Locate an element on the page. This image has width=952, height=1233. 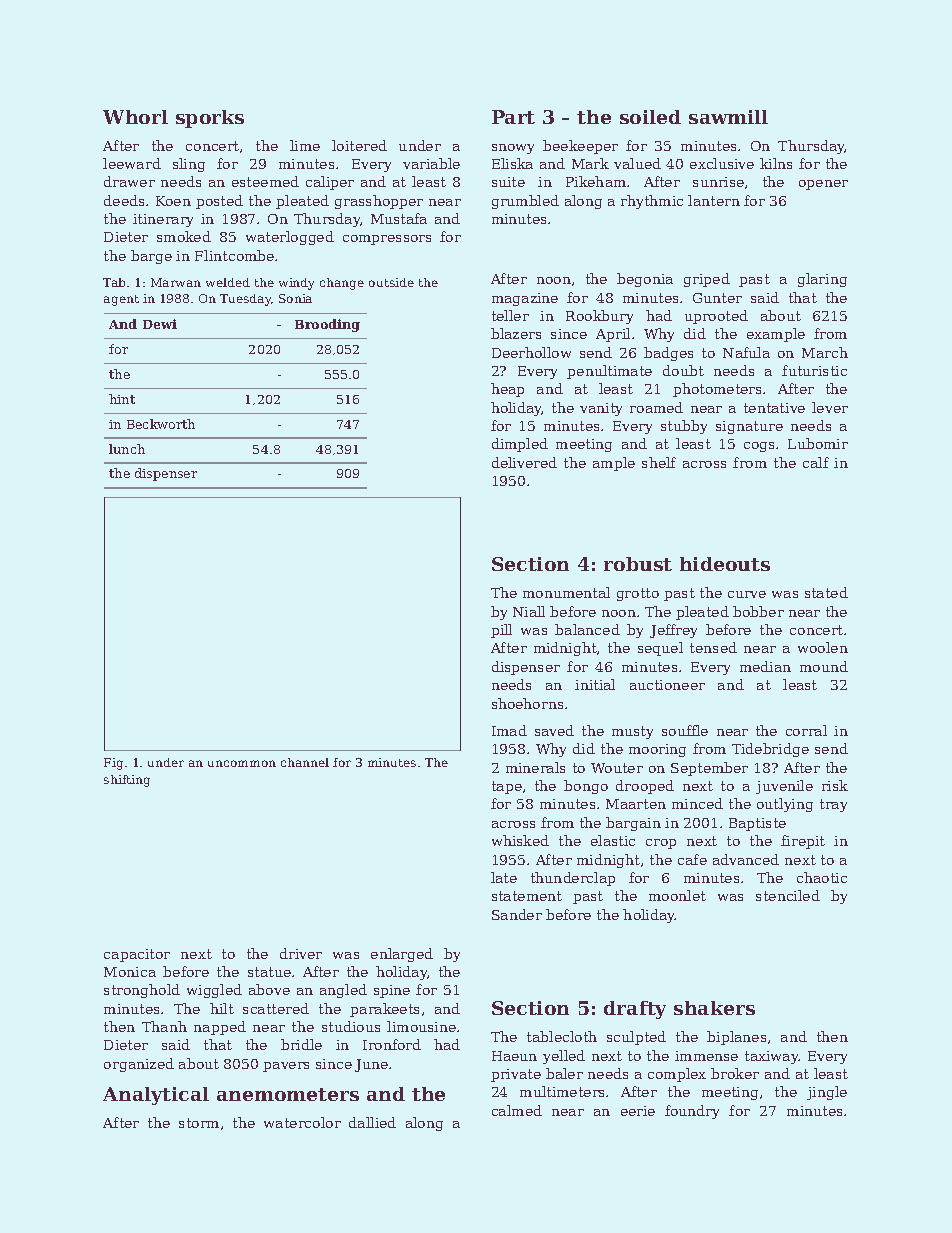
hint is located at coordinates (122, 399).
